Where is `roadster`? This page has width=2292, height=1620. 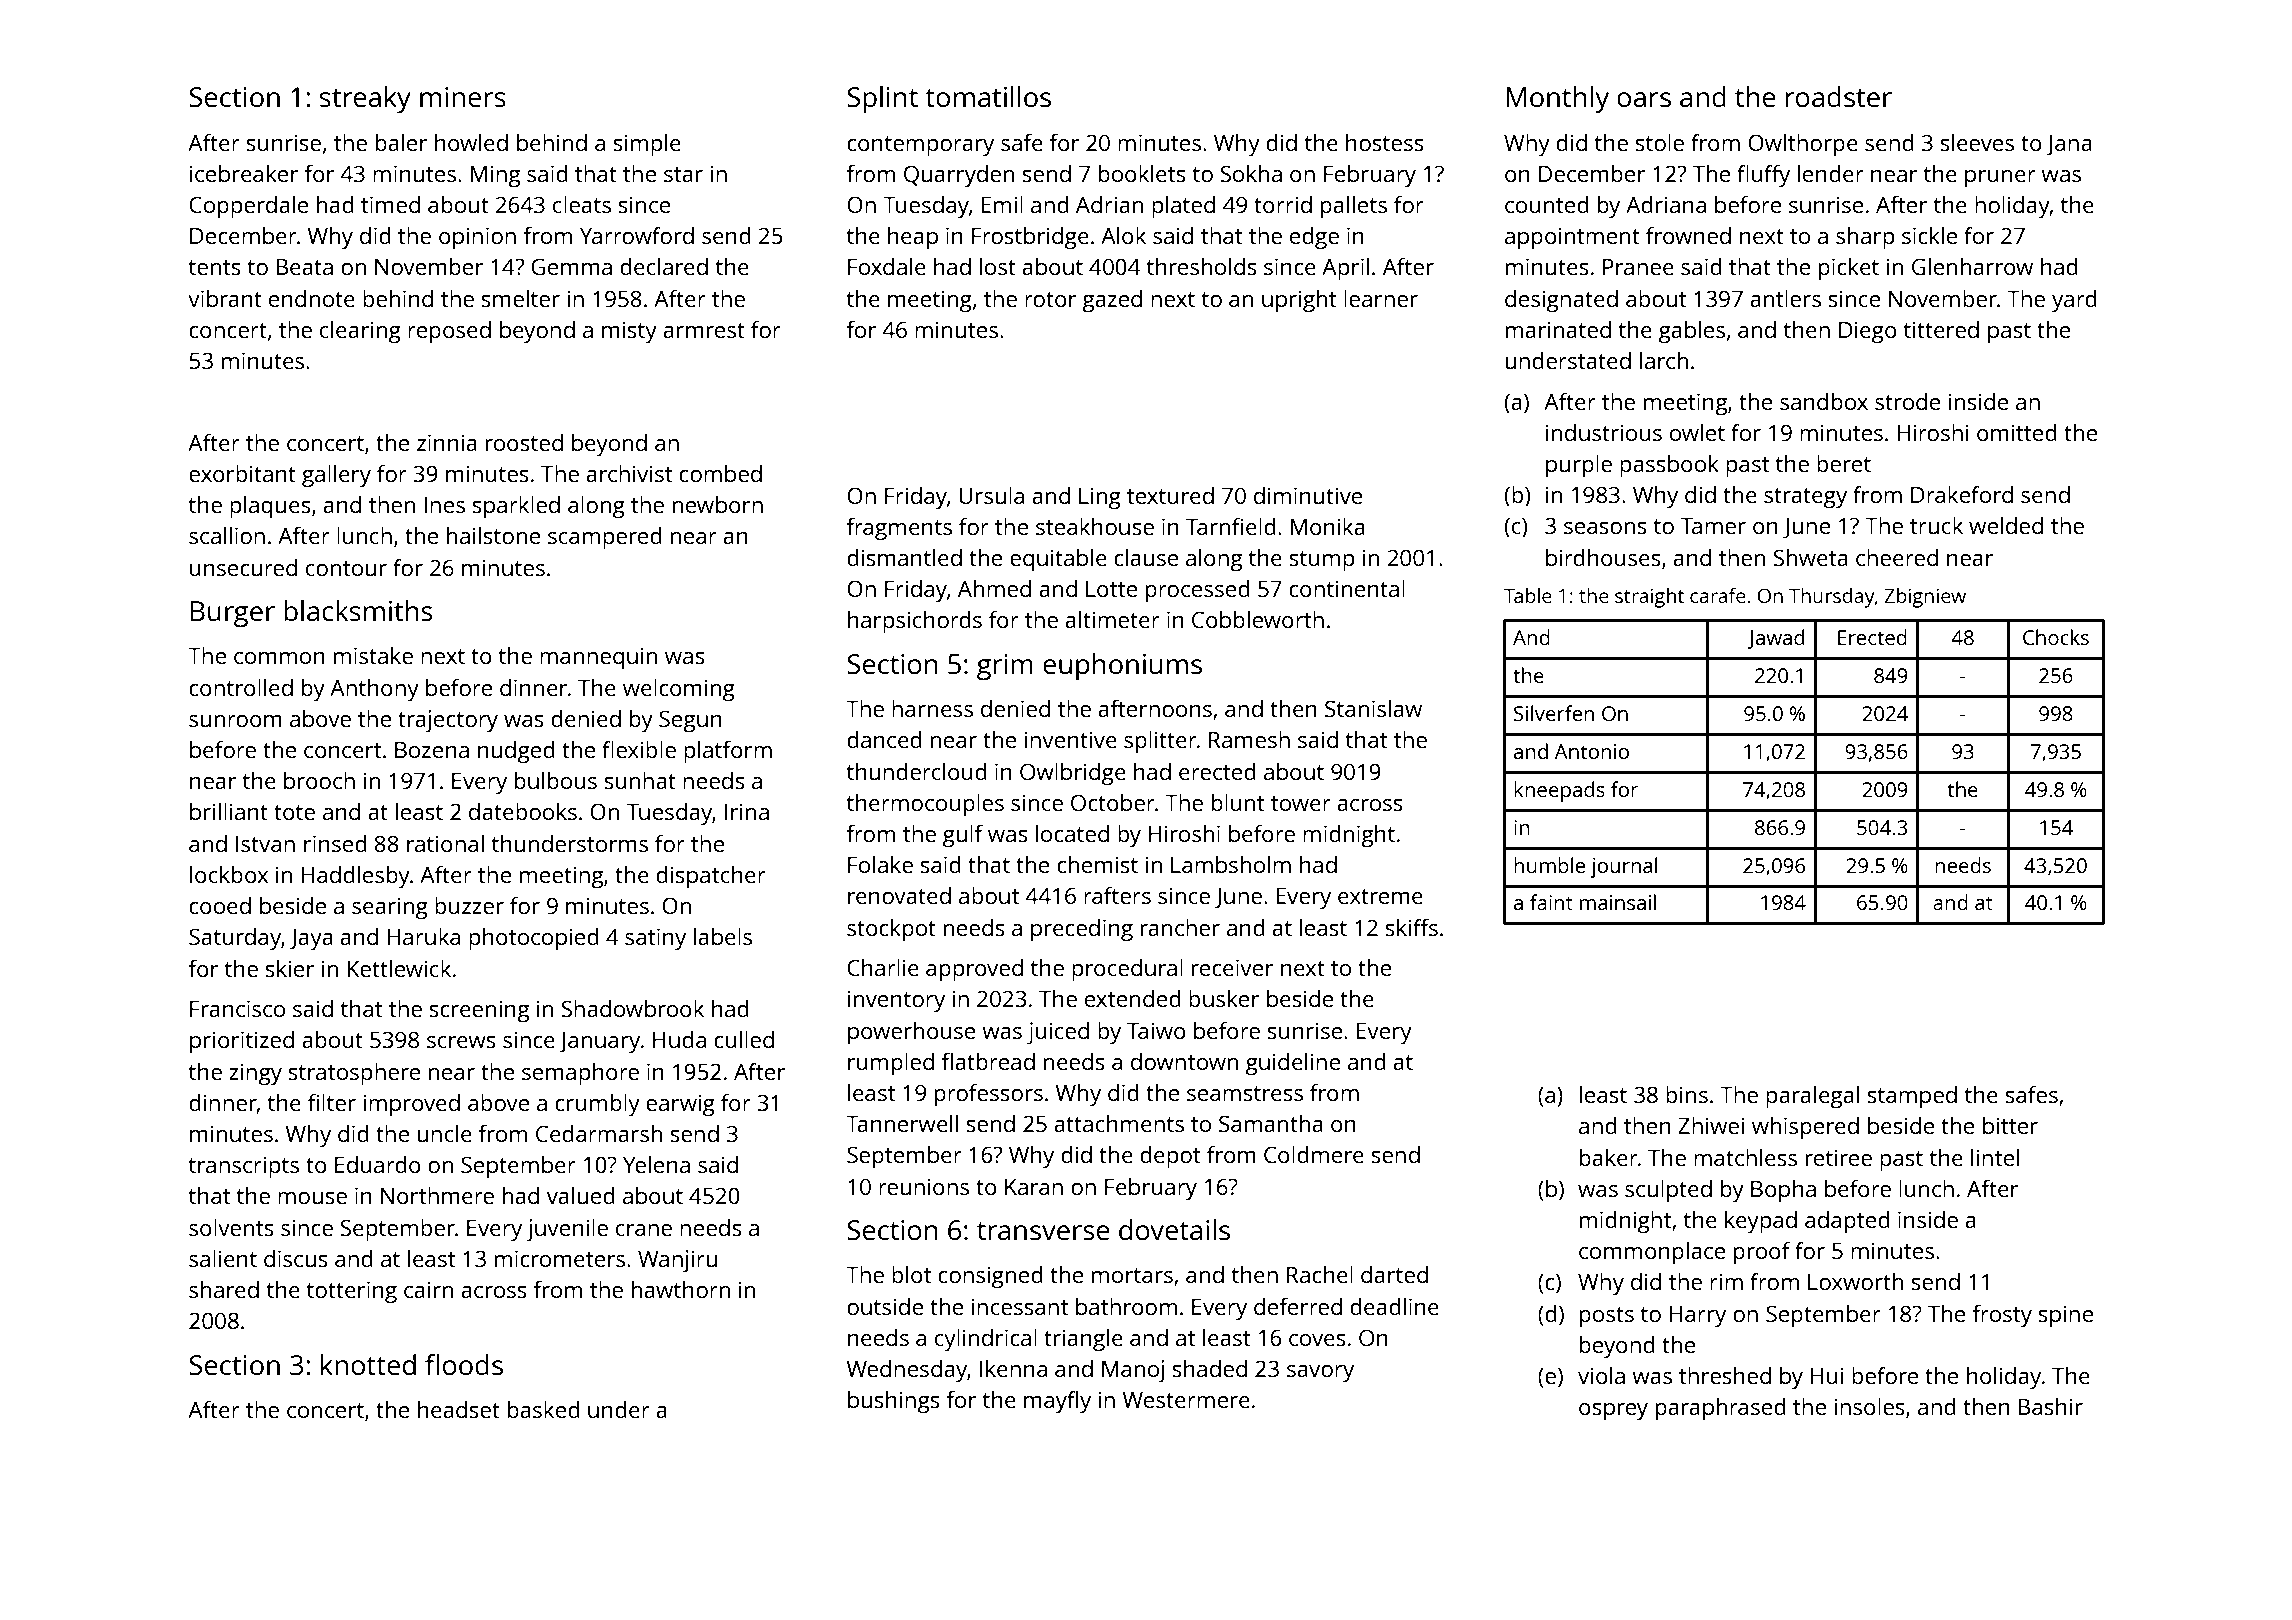
roadster is located at coordinates (1839, 96).
